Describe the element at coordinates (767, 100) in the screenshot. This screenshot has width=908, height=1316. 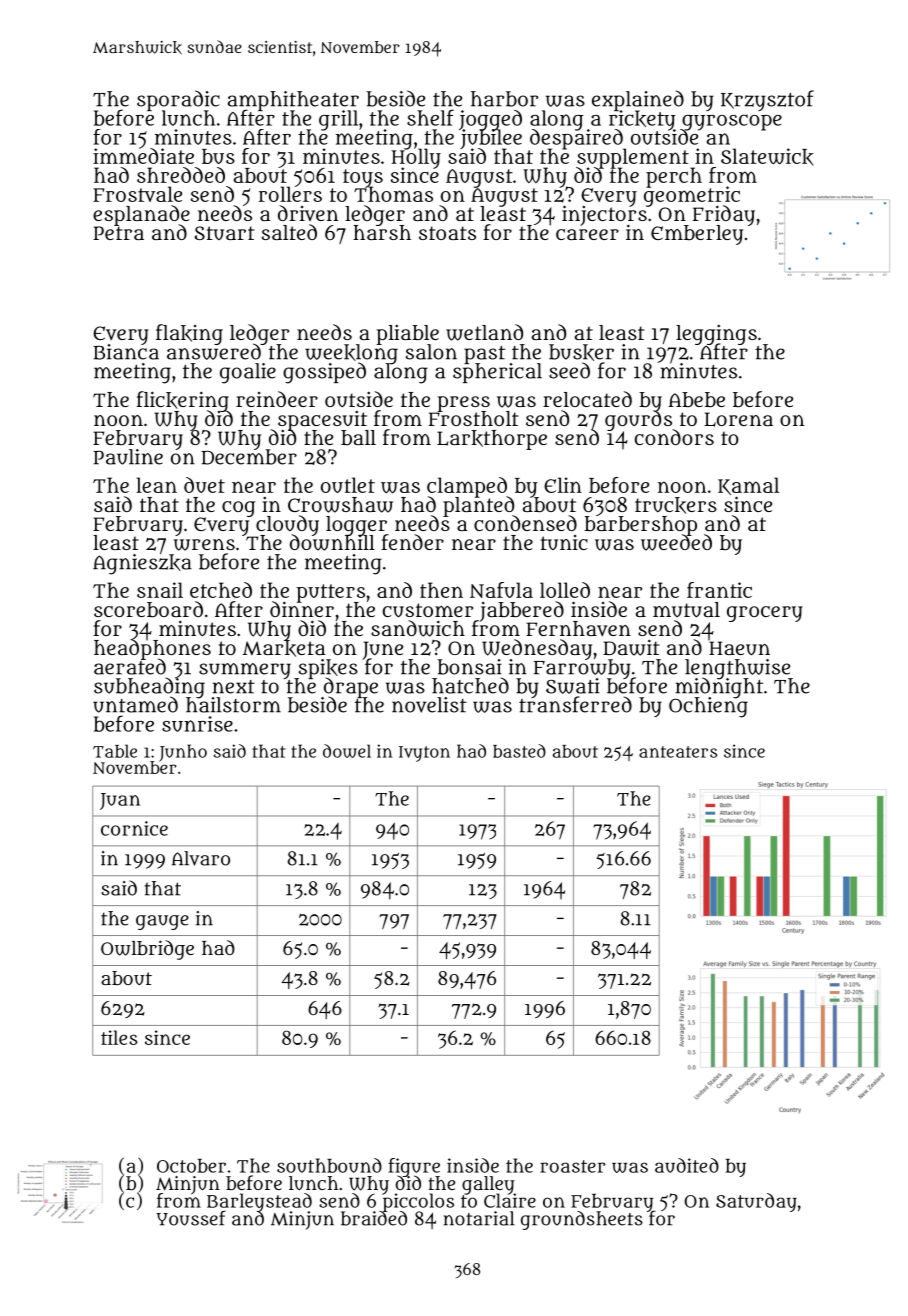
I see `Krzysztof` at that location.
